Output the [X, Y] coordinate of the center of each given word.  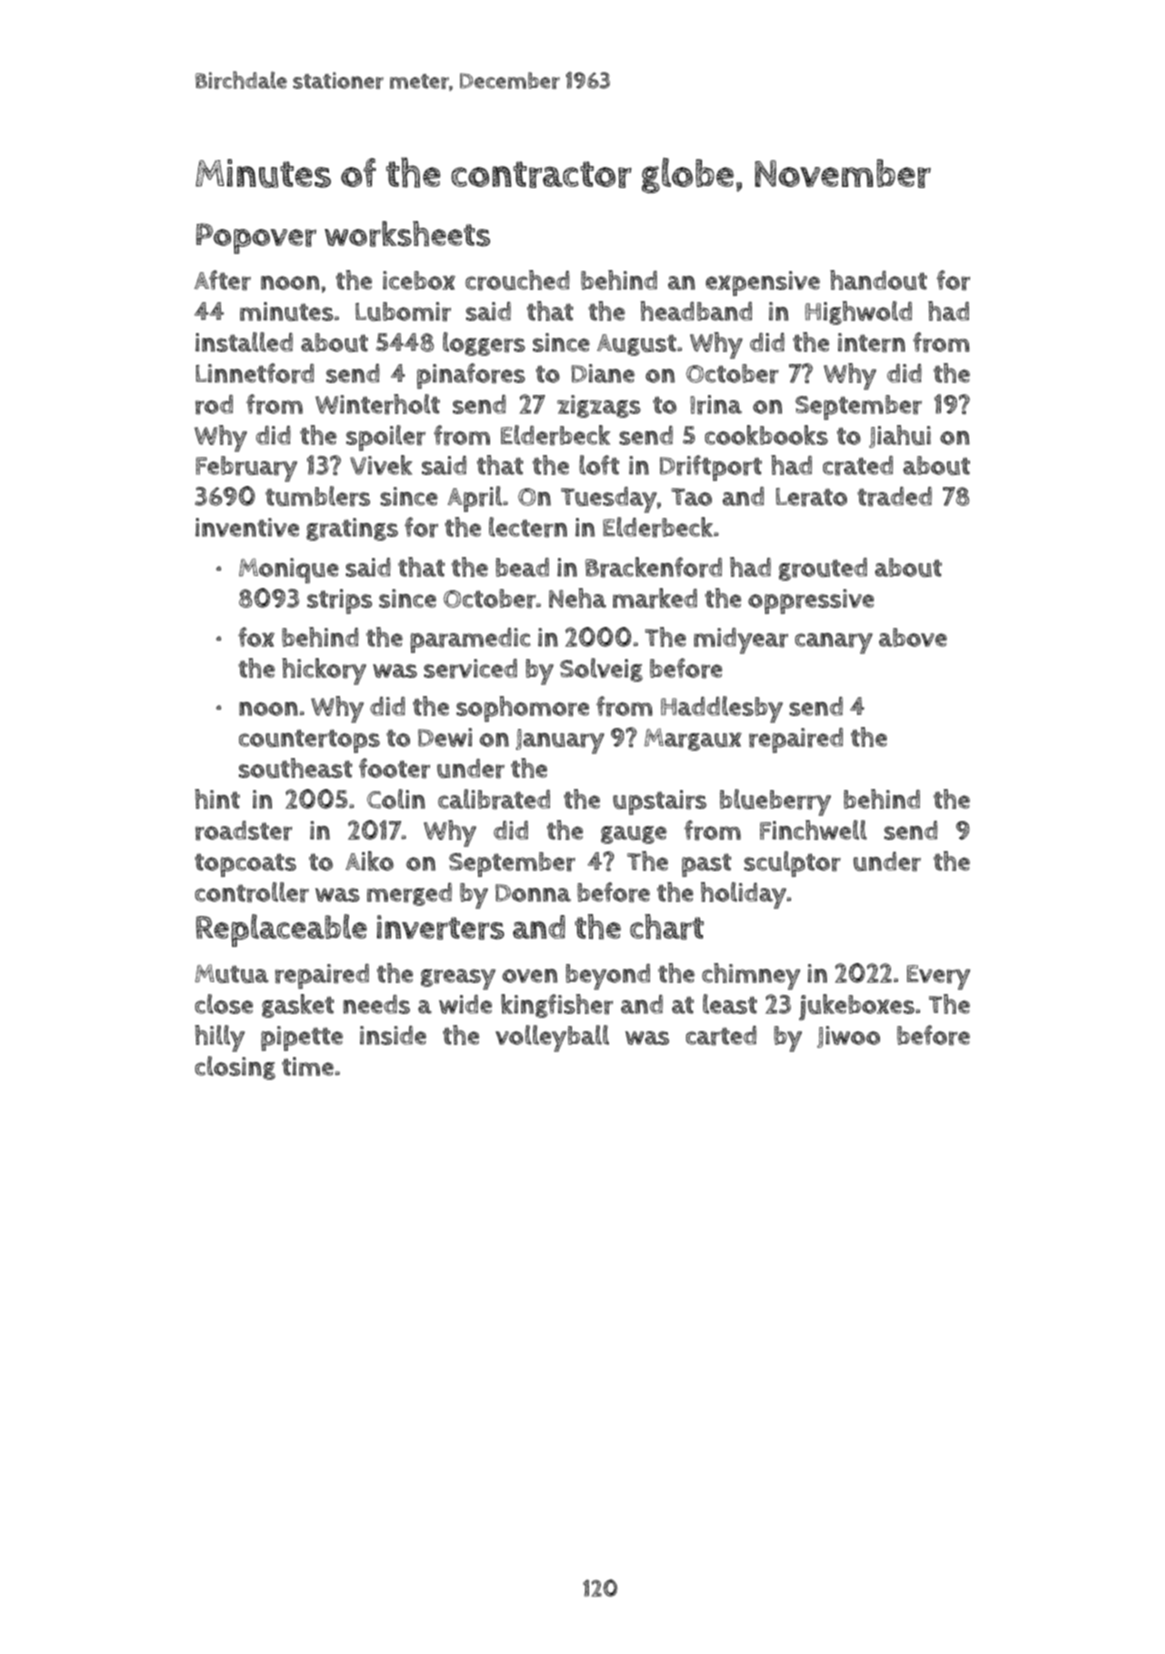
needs [376, 1004]
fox [256, 637]
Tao [691, 497]
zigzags [599, 406]
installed [244, 342]
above [913, 637]
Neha [577, 598]
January [560, 741]
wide [465, 1004]
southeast [295, 768]
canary [834, 643]
